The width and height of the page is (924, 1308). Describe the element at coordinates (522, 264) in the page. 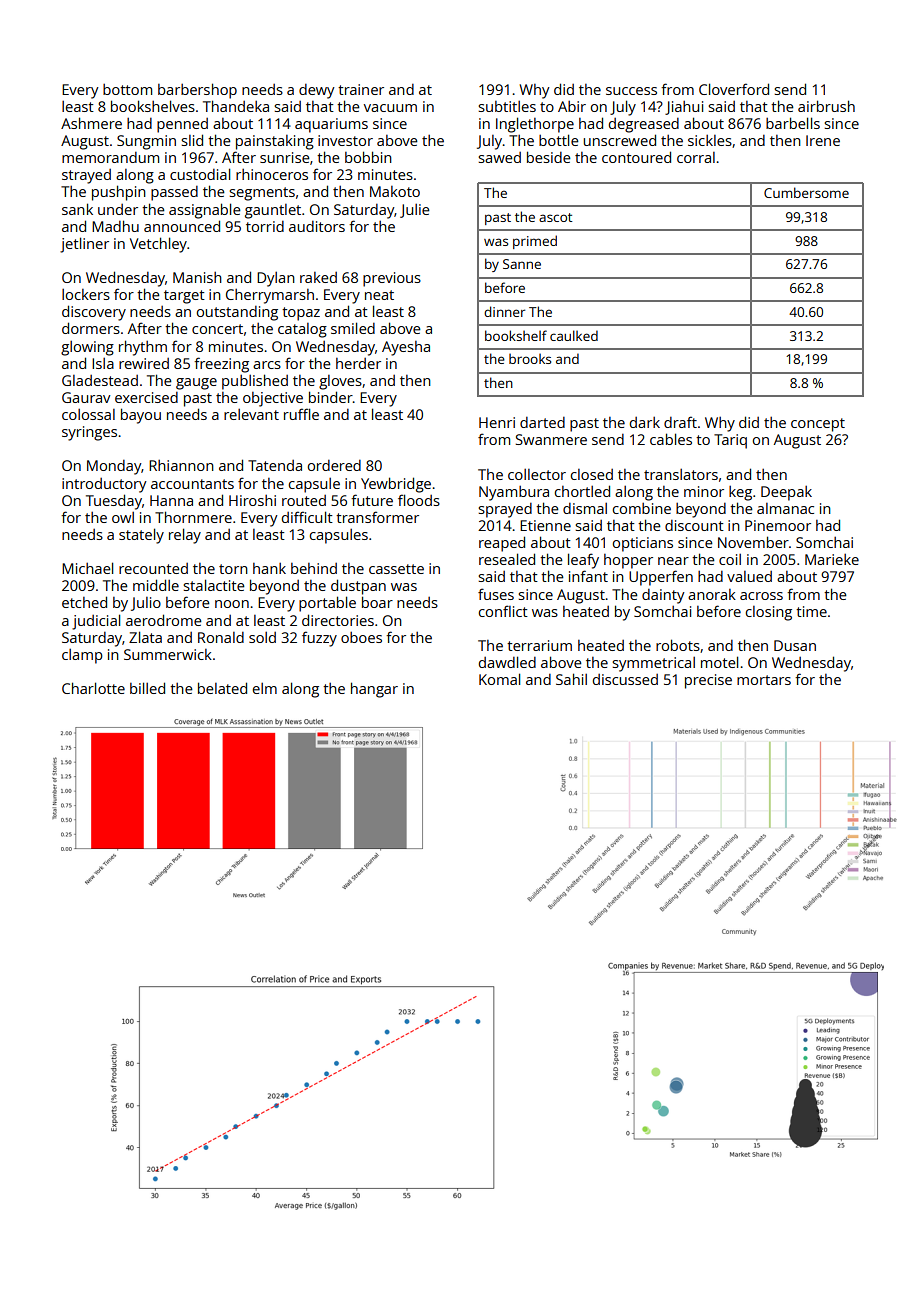

I see `Sanne` at that location.
